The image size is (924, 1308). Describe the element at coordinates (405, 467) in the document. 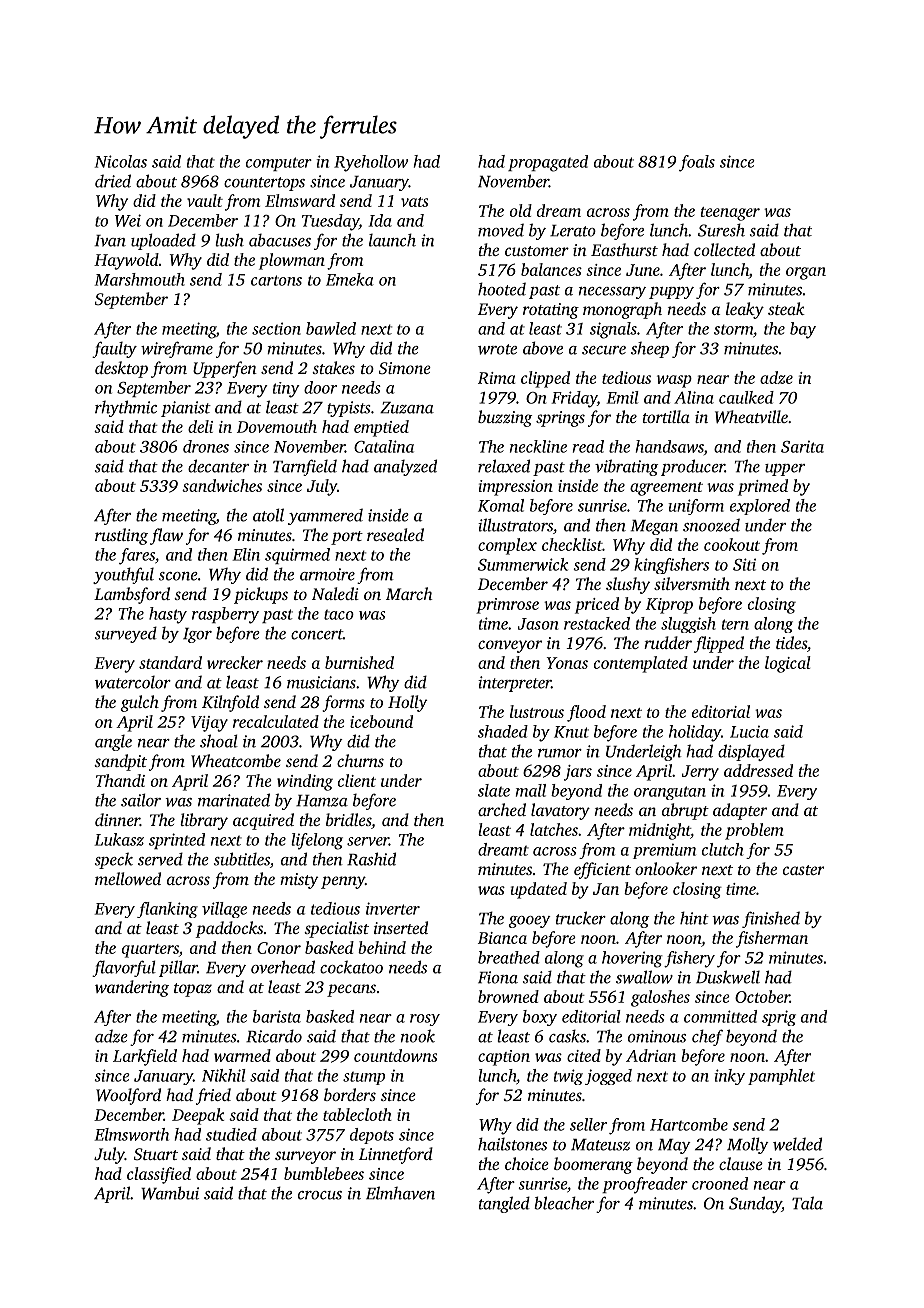

I see `analyzed` at that location.
